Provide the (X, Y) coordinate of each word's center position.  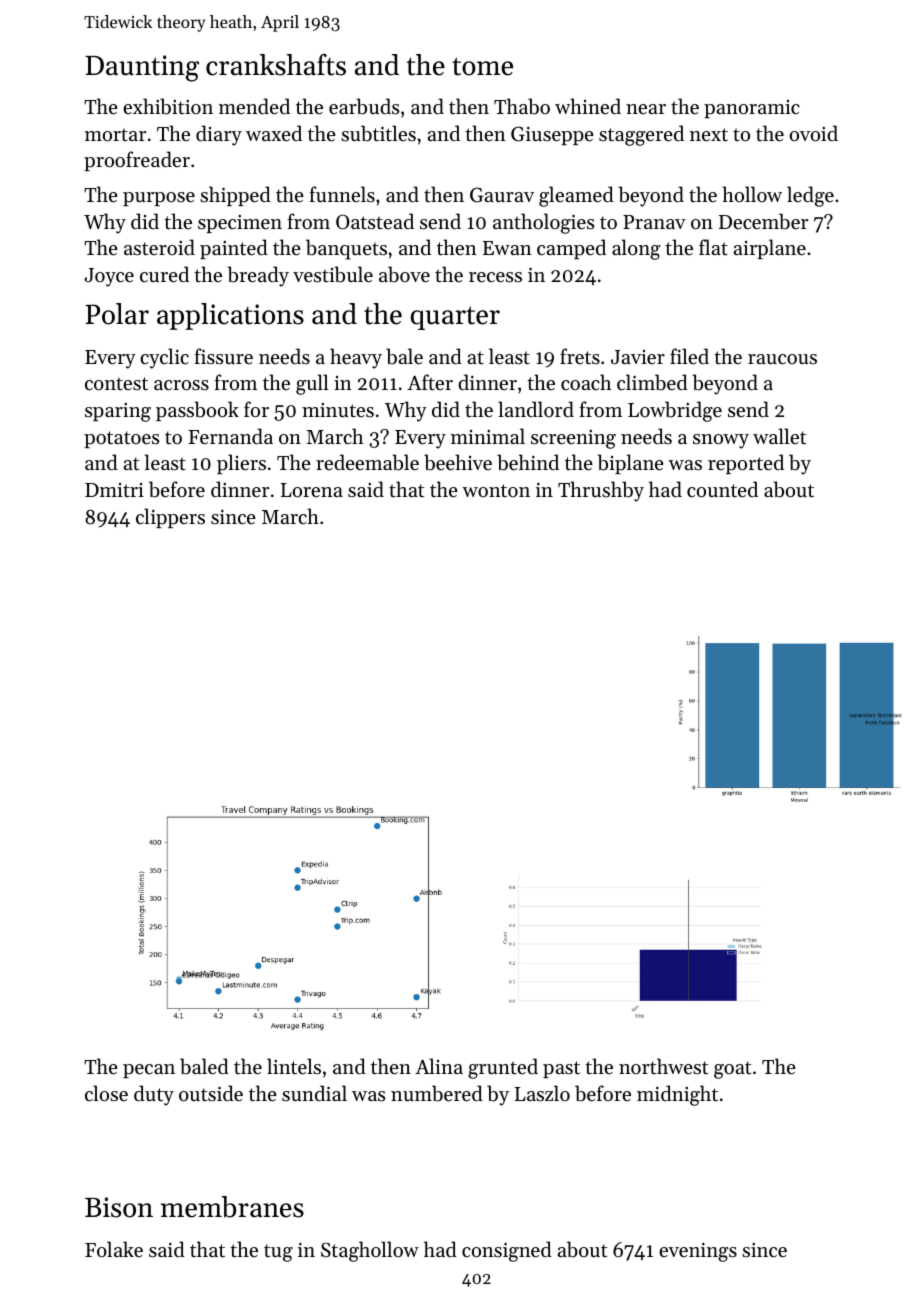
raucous (782, 359)
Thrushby (601, 491)
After (430, 382)
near (646, 109)
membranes (232, 1207)
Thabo (522, 106)
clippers (170, 518)
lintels (294, 1066)
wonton (496, 491)
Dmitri (114, 490)
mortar (115, 135)
